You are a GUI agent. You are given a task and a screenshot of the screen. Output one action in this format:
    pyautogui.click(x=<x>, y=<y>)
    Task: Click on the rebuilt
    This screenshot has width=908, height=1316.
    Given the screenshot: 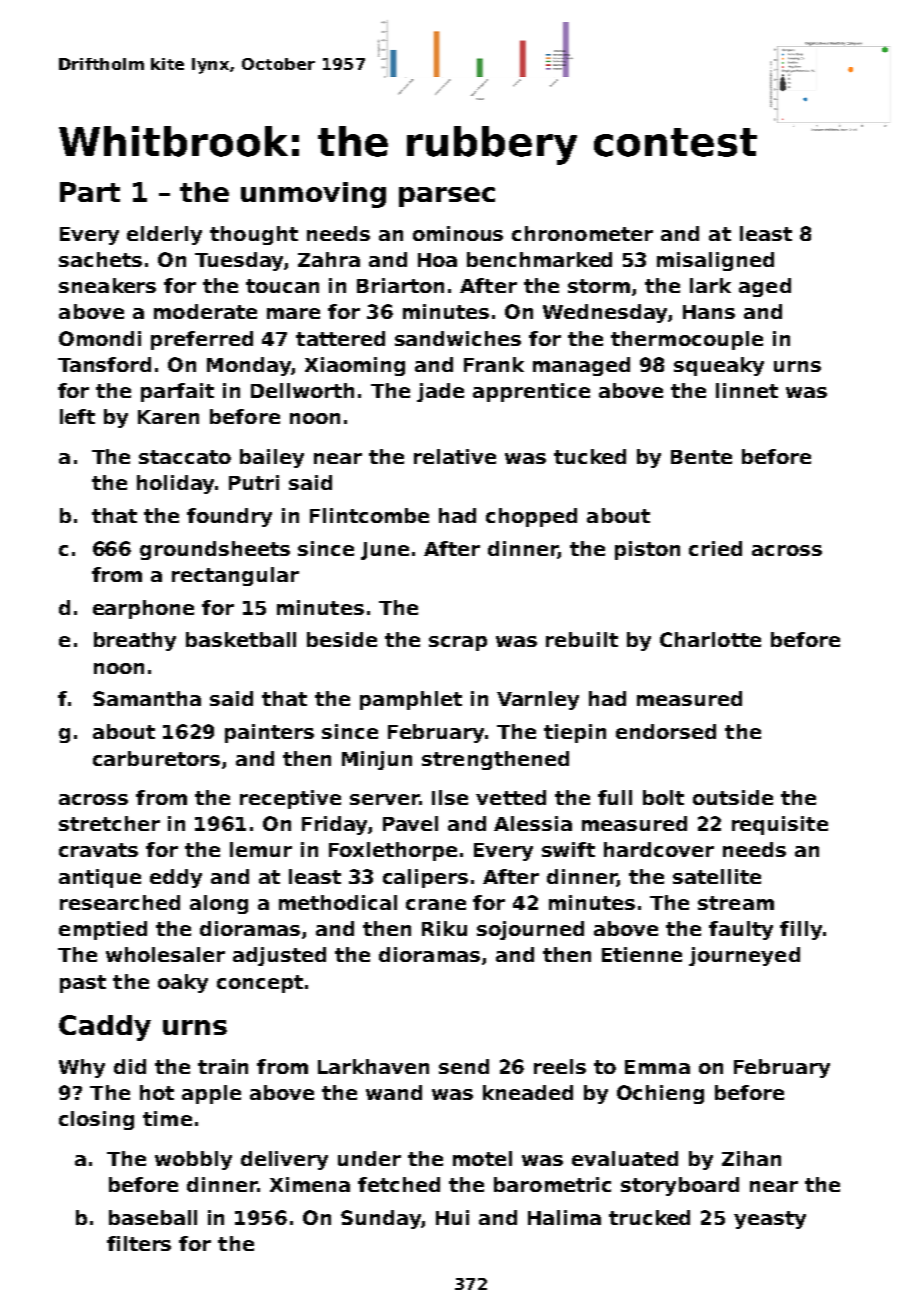 What is the action you would take?
    pyautogui.click(x=582, y=639)
